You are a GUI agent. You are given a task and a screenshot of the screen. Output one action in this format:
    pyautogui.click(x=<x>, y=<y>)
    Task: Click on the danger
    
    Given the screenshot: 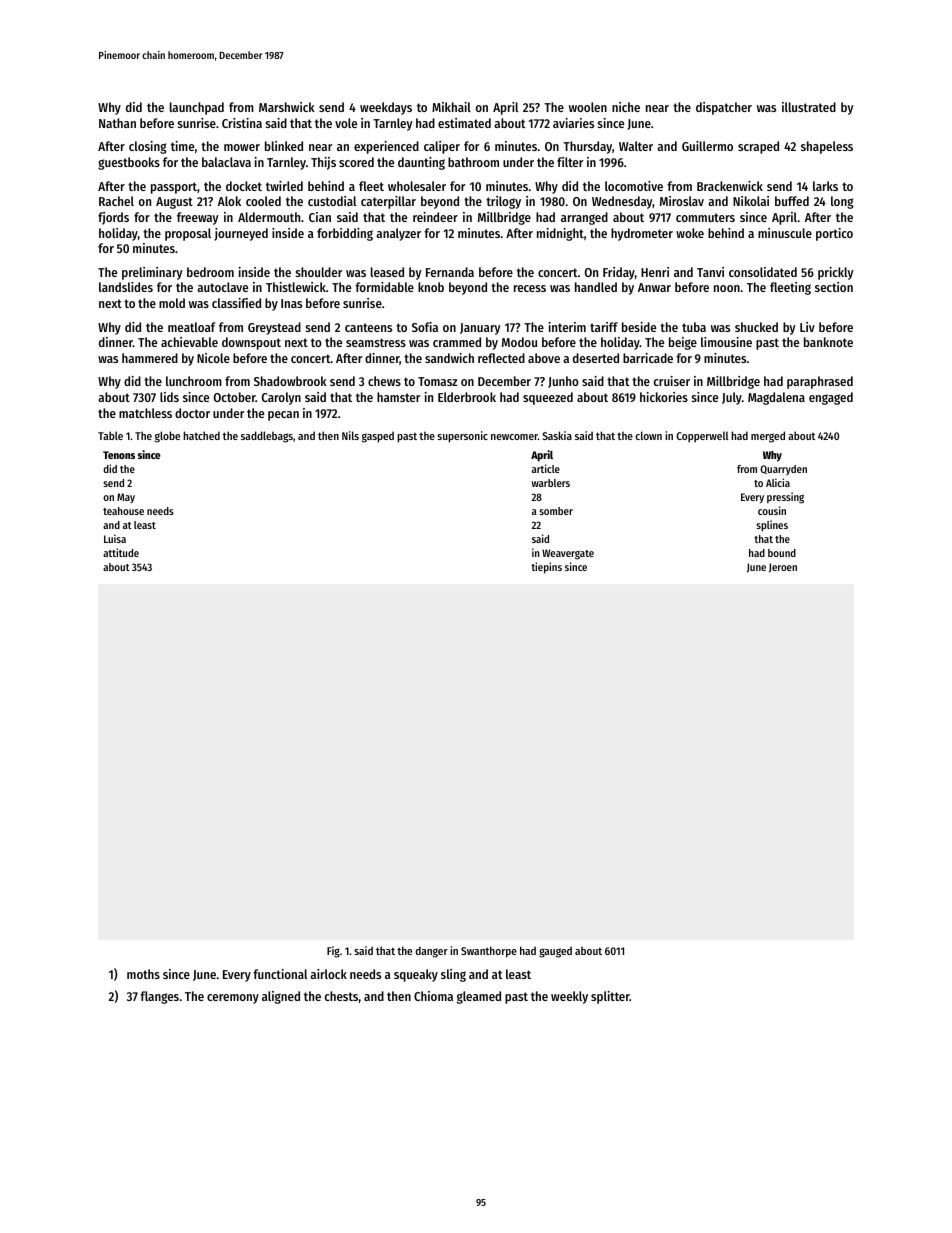 What is the action you would take?
    pyautogui.click(x=431, y=952)
